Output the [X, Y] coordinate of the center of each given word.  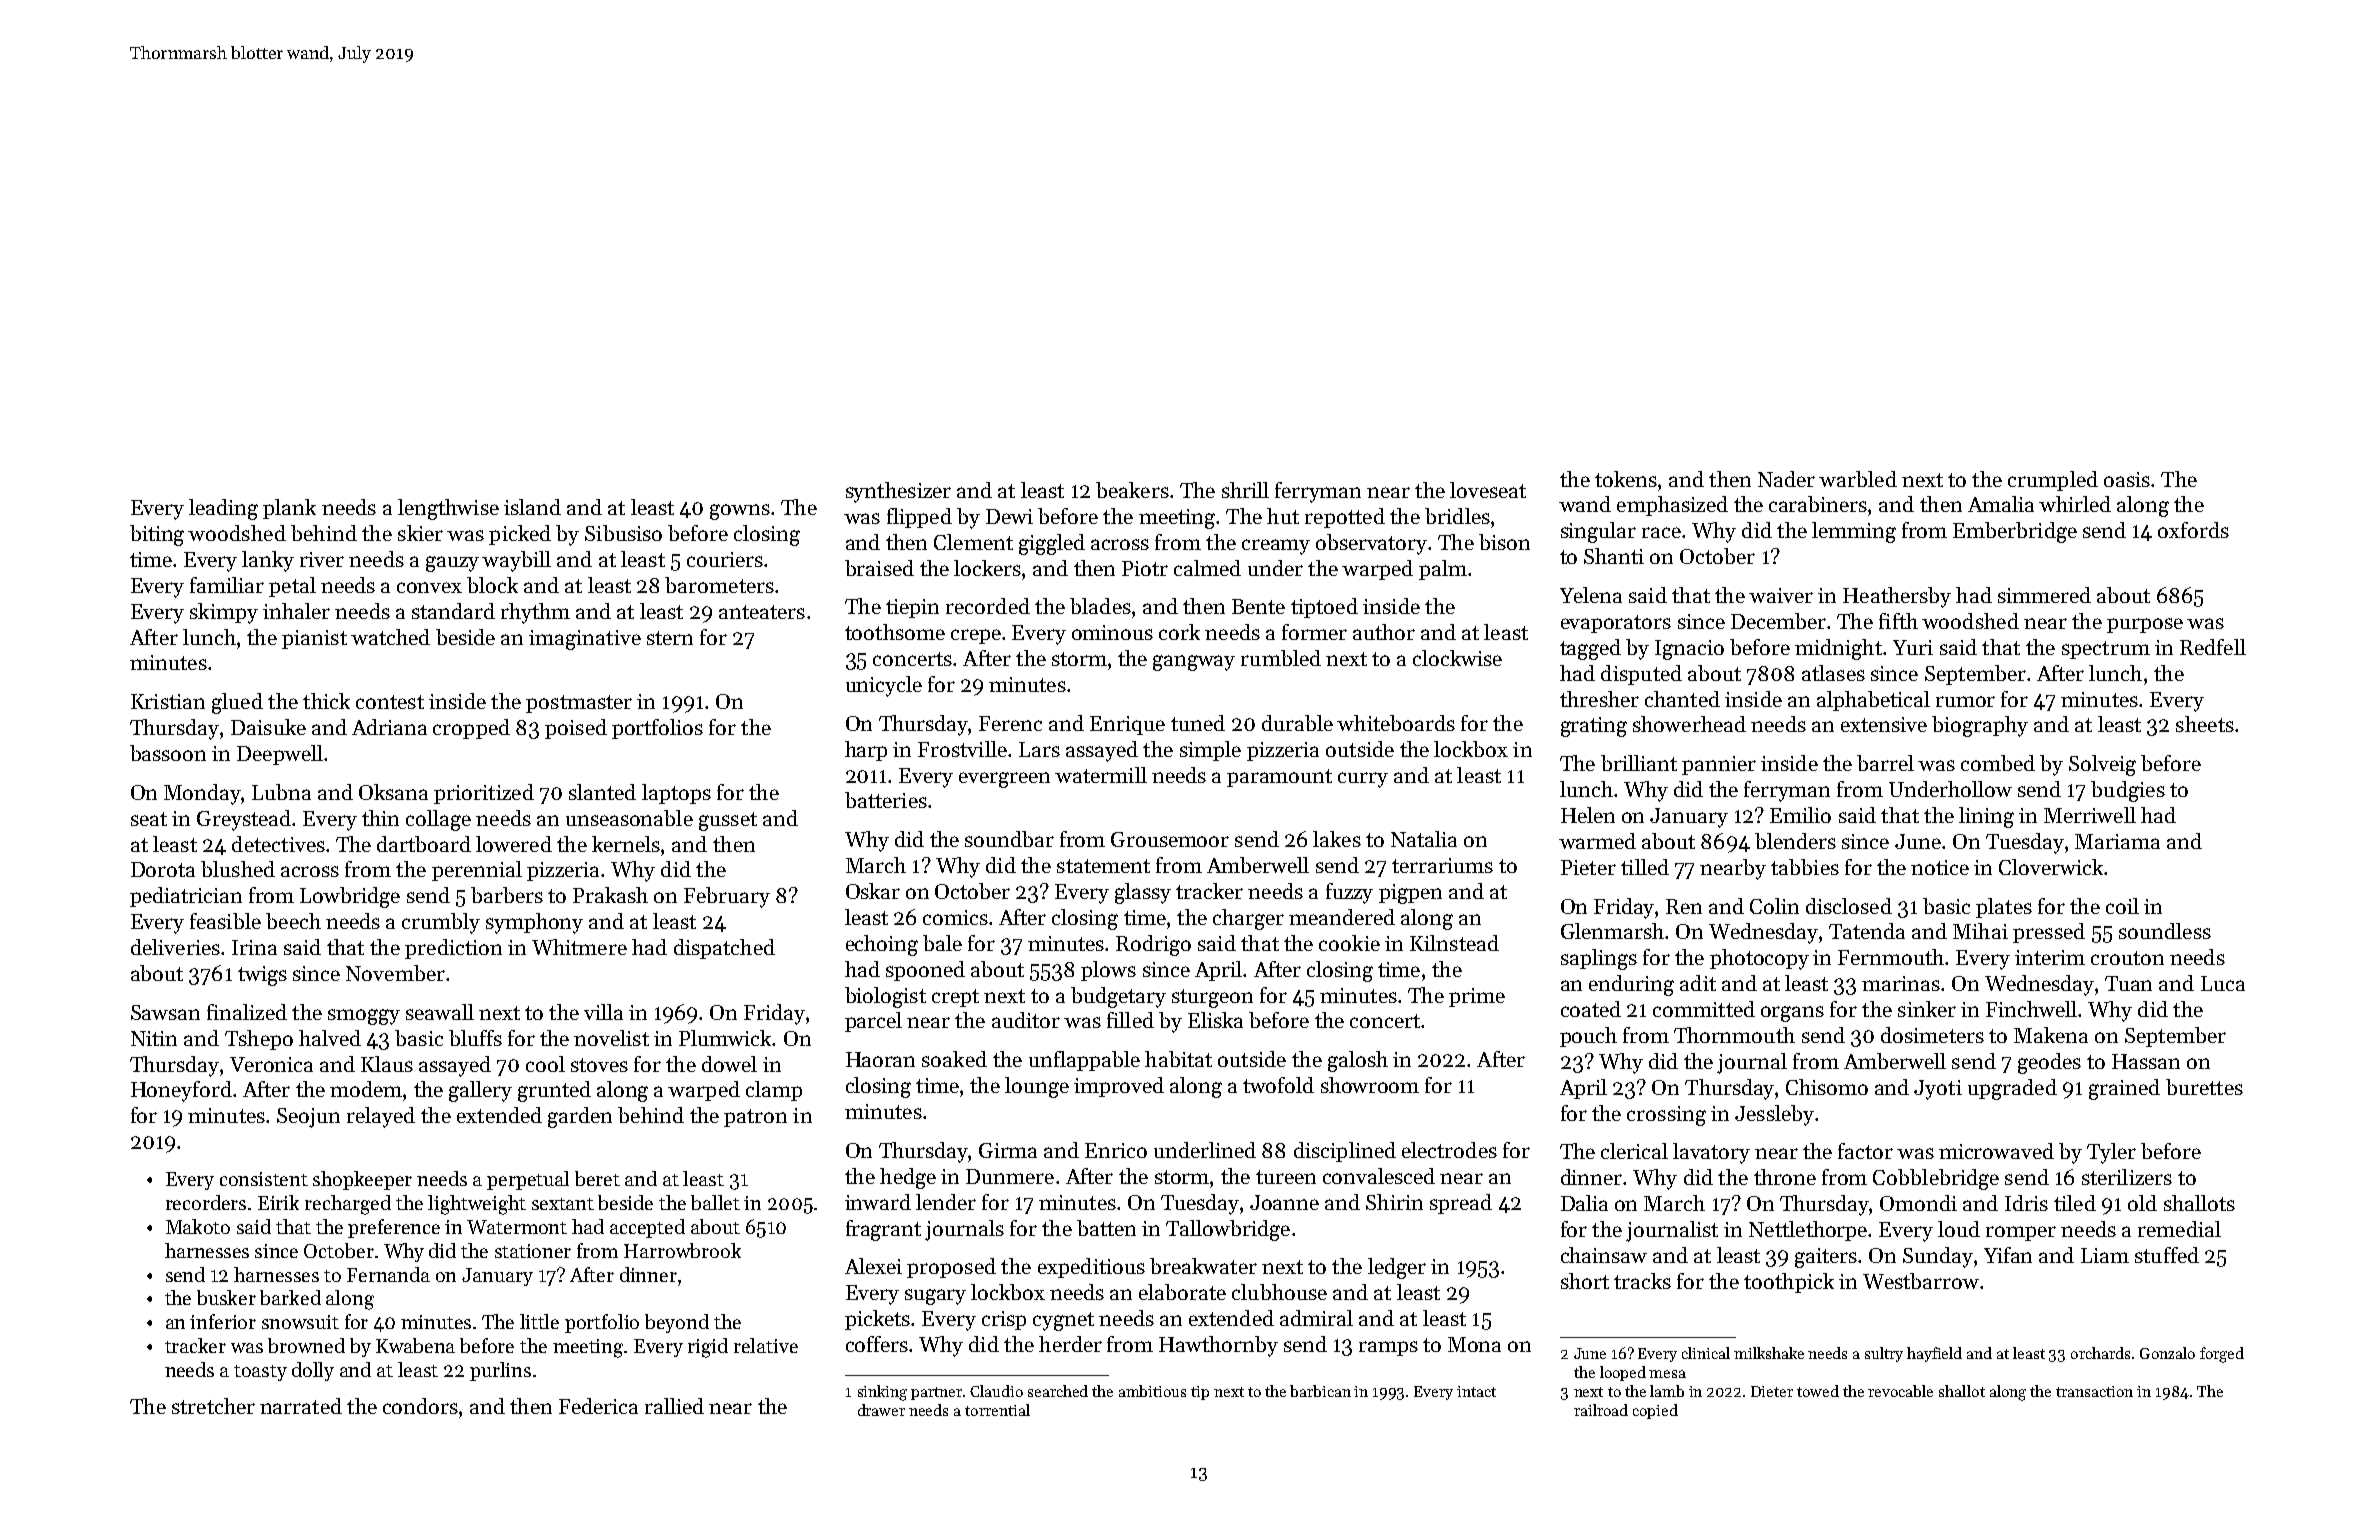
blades [1100, 606]
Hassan [2146, 1061]
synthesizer [898, 492]
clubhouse [1279, 1292]
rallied [674, 1406]
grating [1594, 727]
